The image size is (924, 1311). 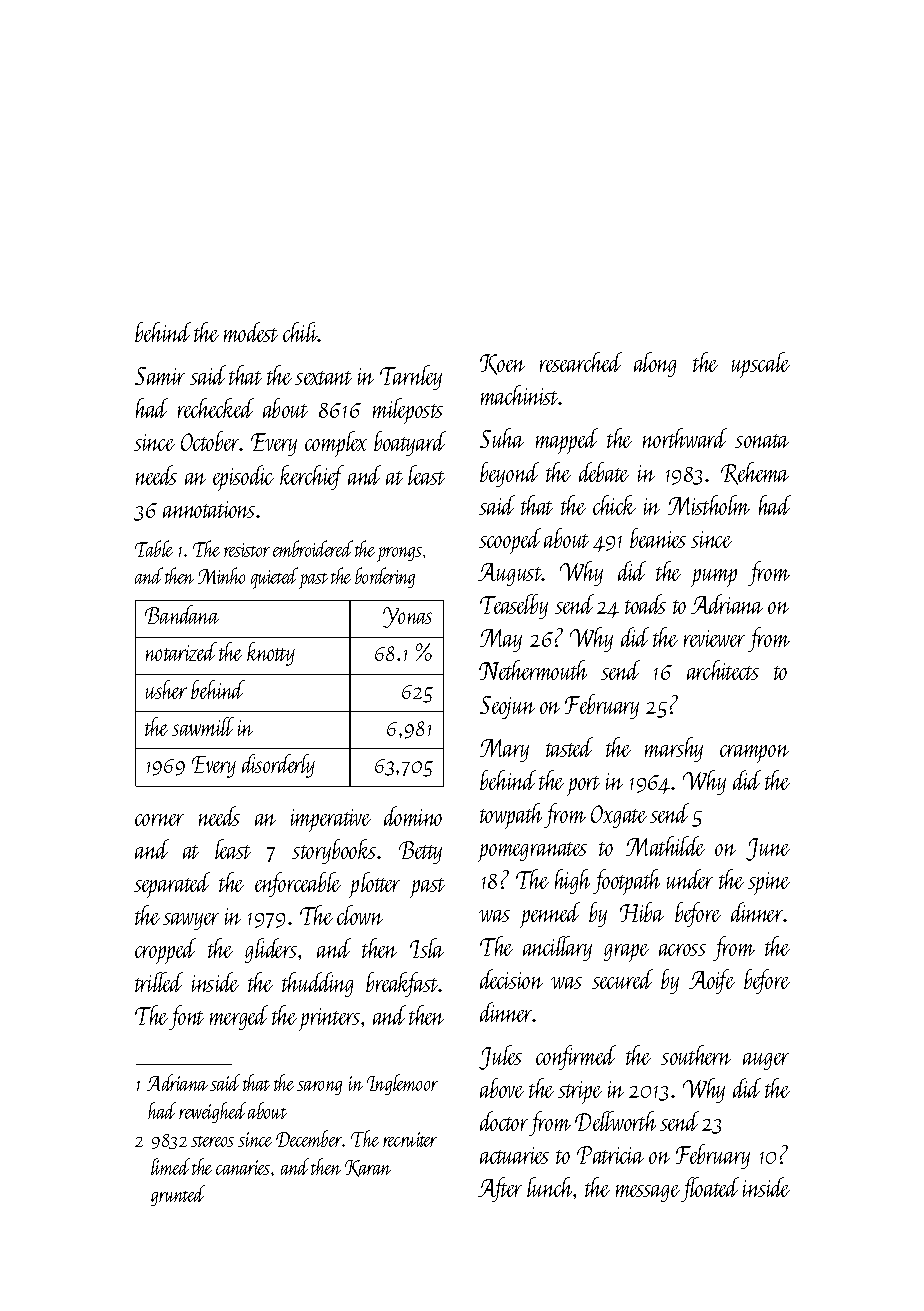 I want to click on upscale, so click(x=761, y=365).
